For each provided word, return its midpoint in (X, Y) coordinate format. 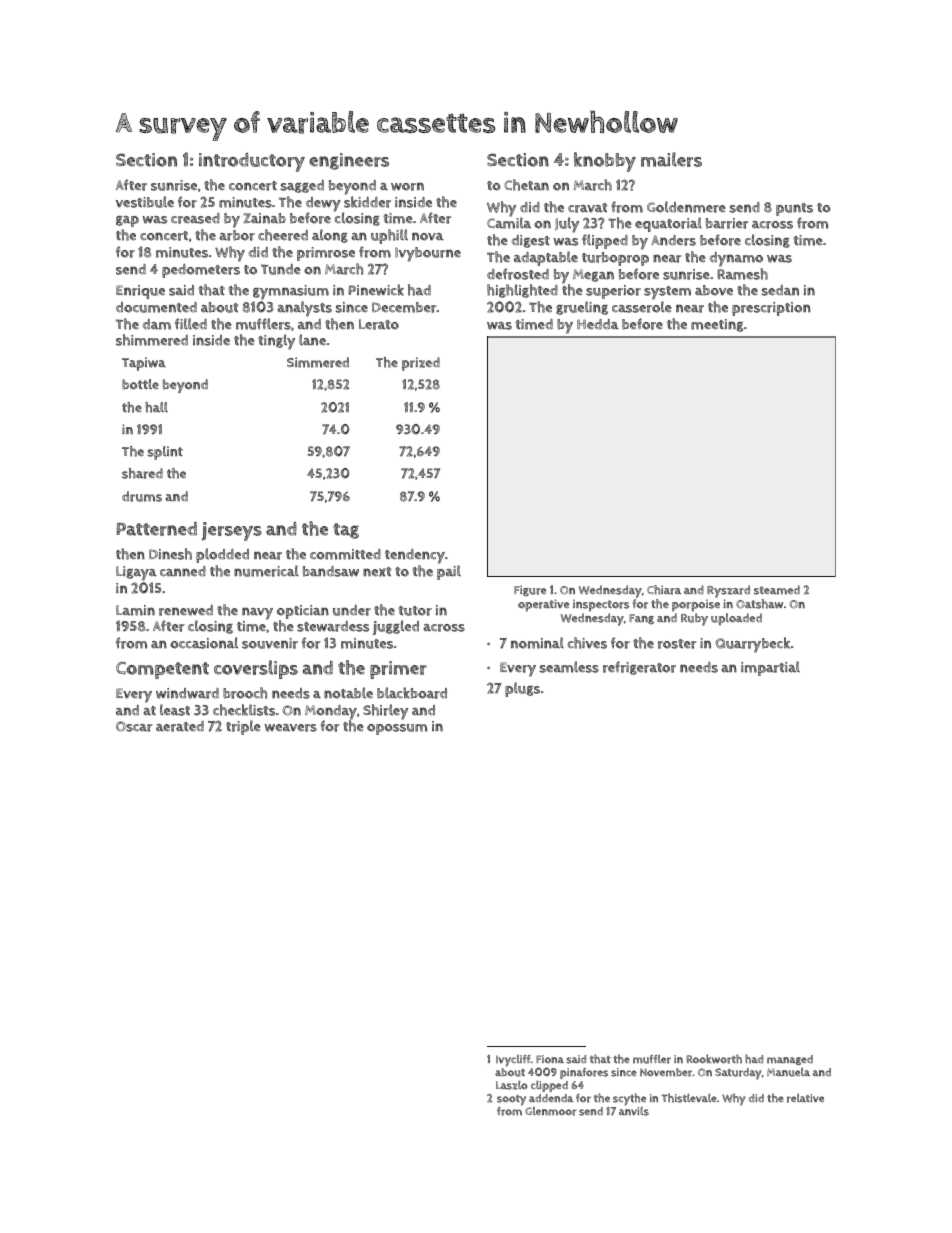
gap (127, 221)
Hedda (598, 324)
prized (421, 364)
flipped (605, 241)
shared (142, 473)
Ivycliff (513, 1061)
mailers (671, 159)
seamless (569, 667)
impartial (770, 668)
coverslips (256, 669)
